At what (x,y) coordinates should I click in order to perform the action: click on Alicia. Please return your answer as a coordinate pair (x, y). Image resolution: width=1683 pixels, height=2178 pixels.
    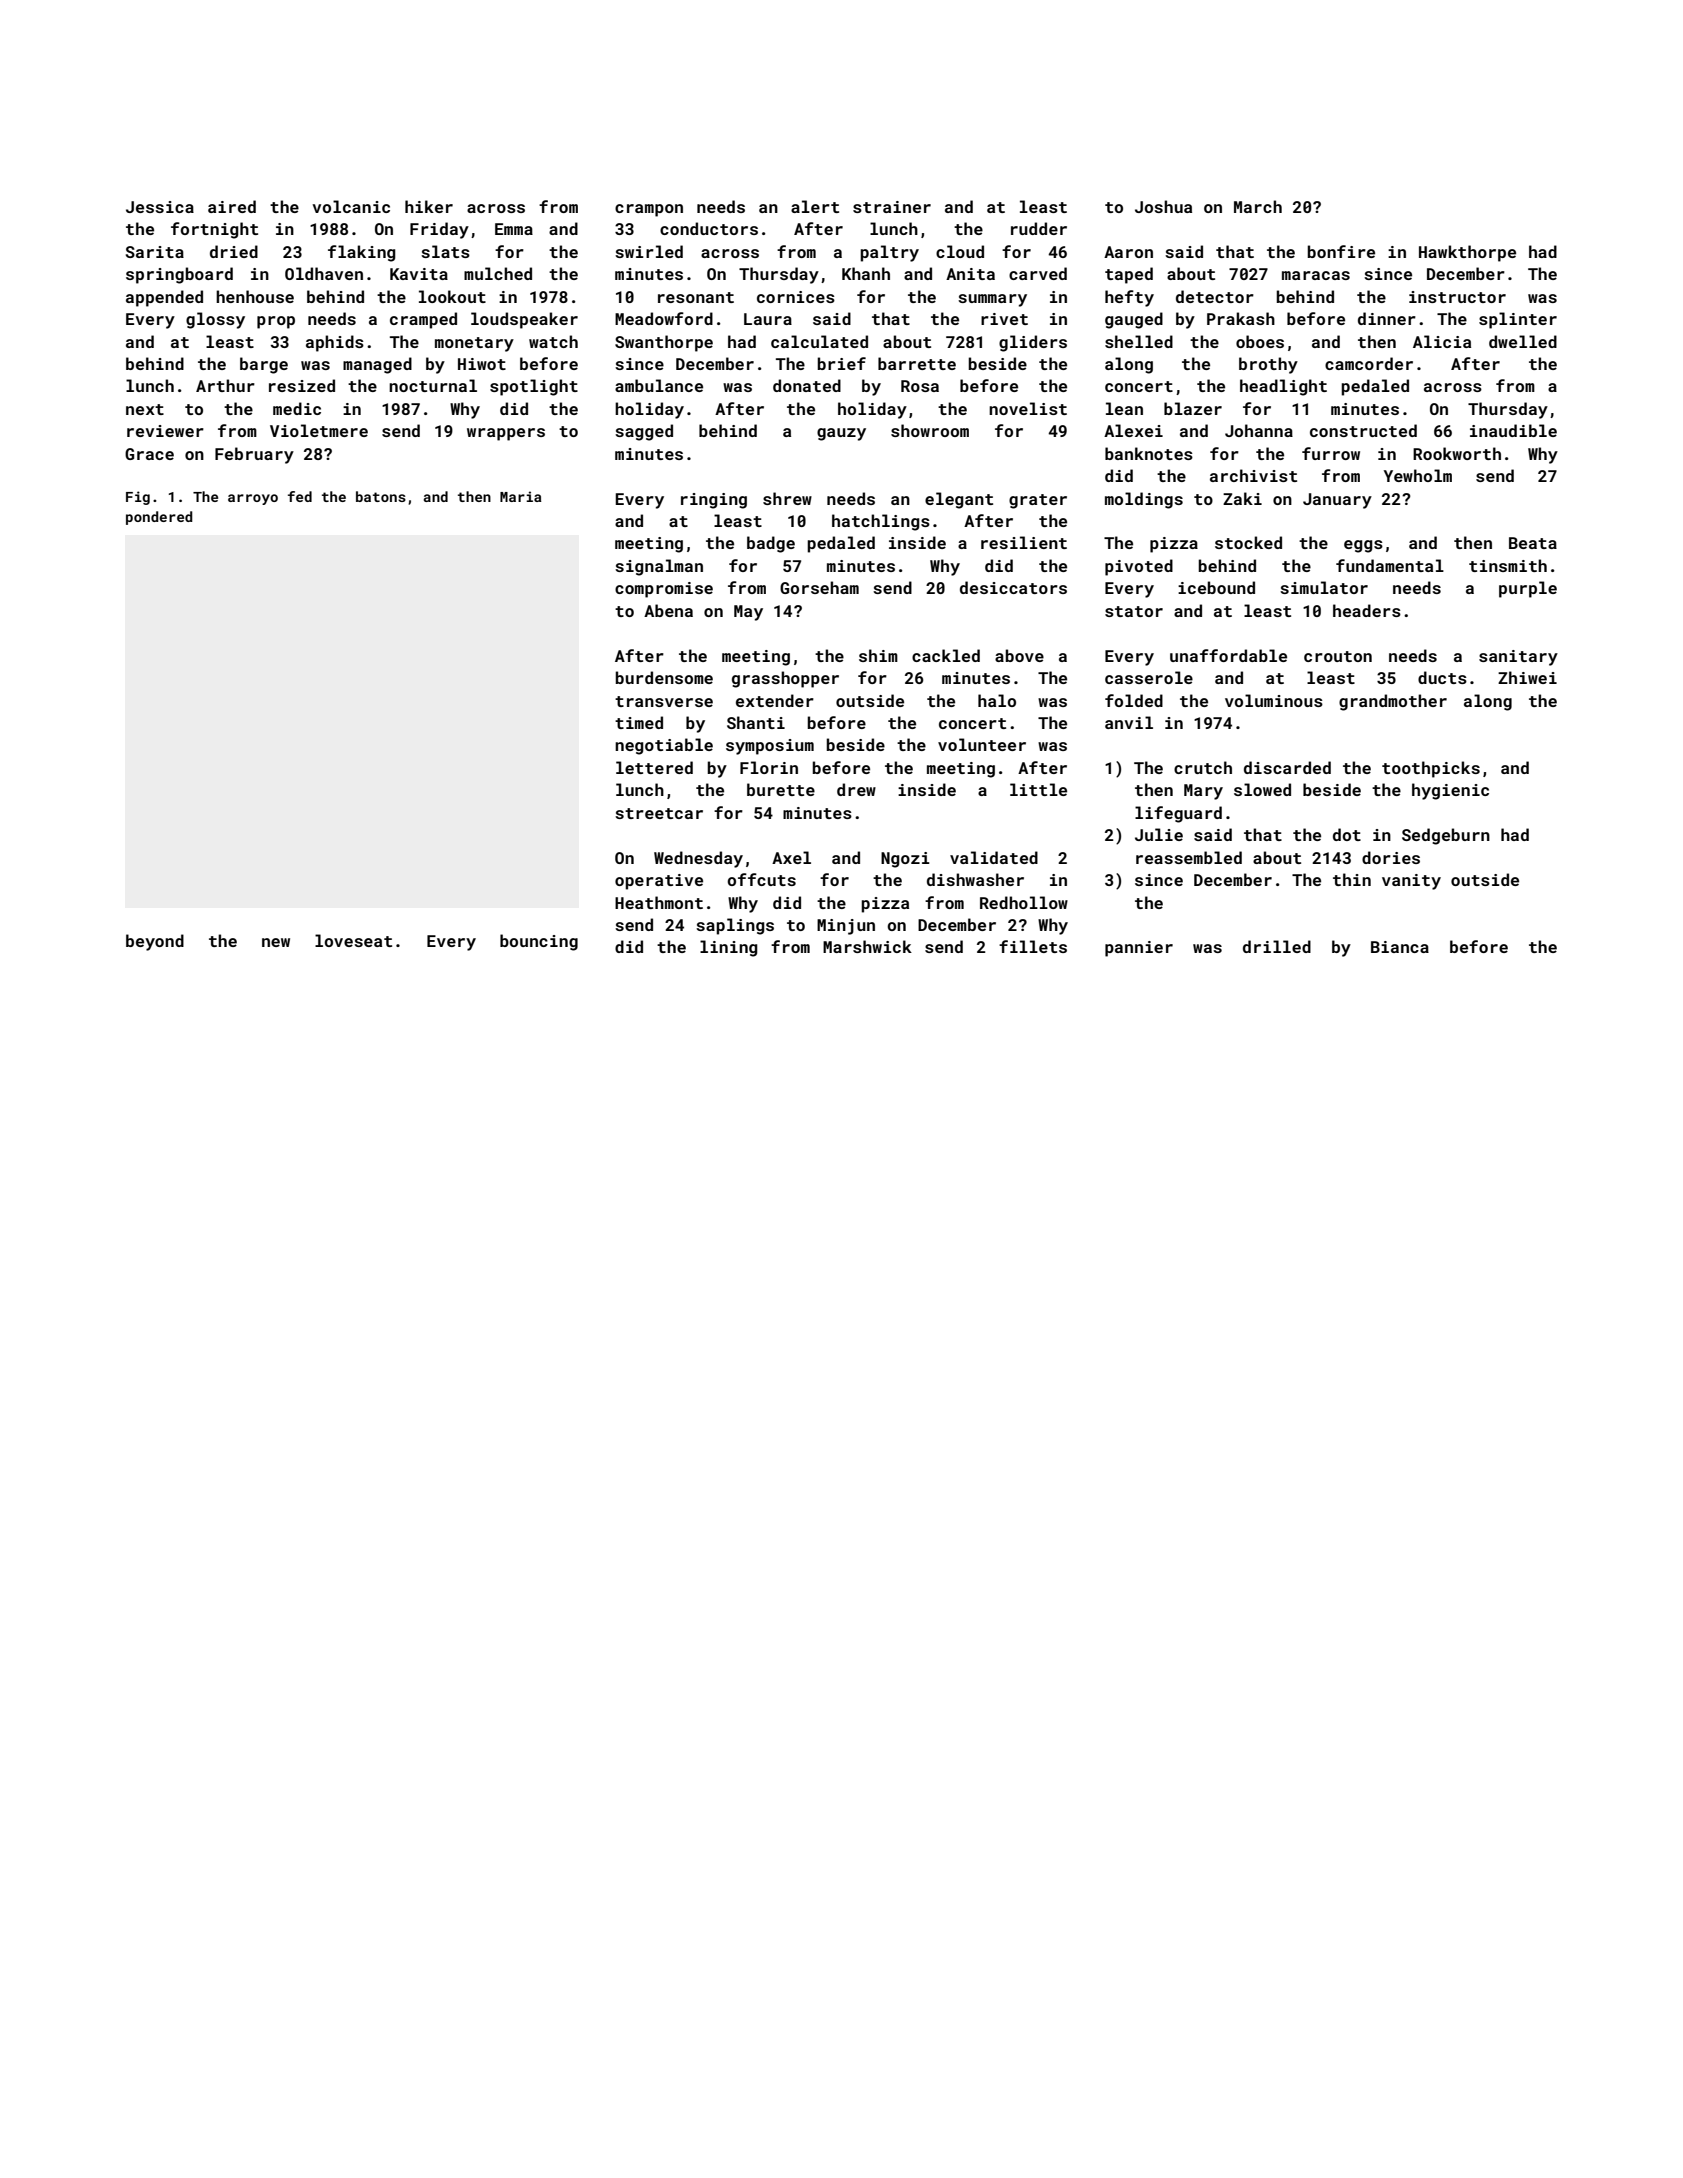
    Looking at the image, I should click on (1442, 341).
